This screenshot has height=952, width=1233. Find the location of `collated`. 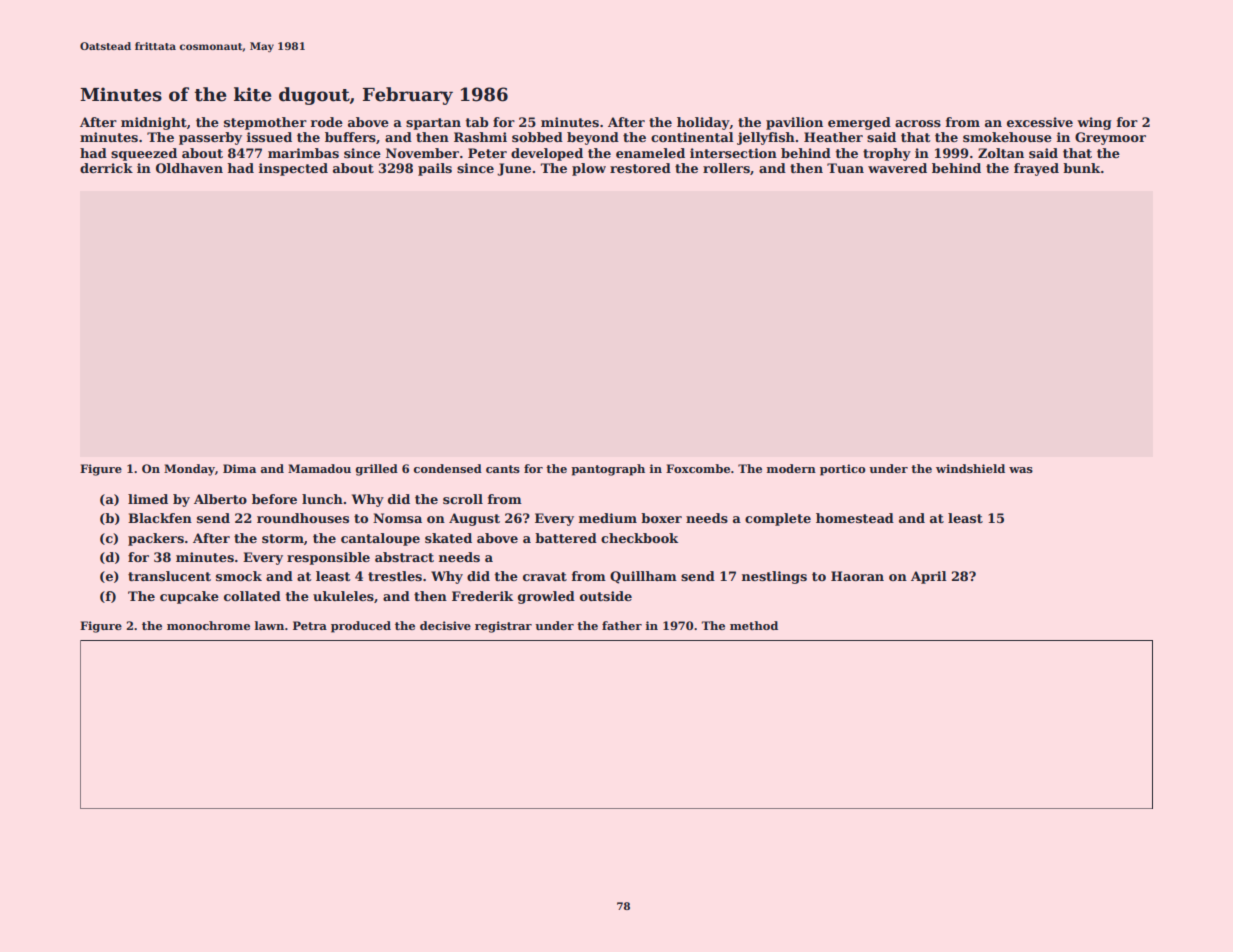

collated is located at coordinates (252, 596).
